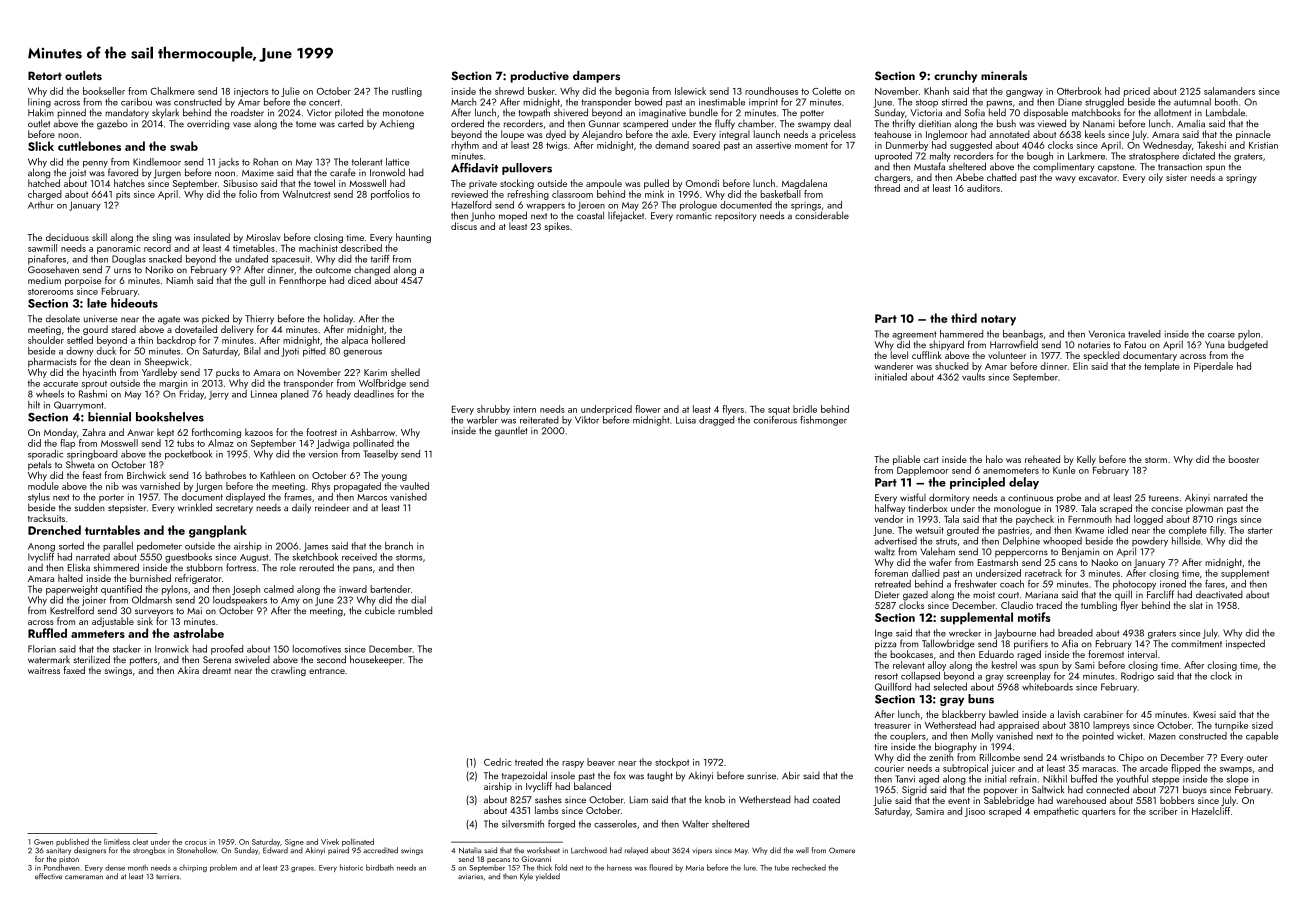 The image size is (1308, 924). Describe the element at coordinates (914, 335) in the page. I see `agreement` at that location.
